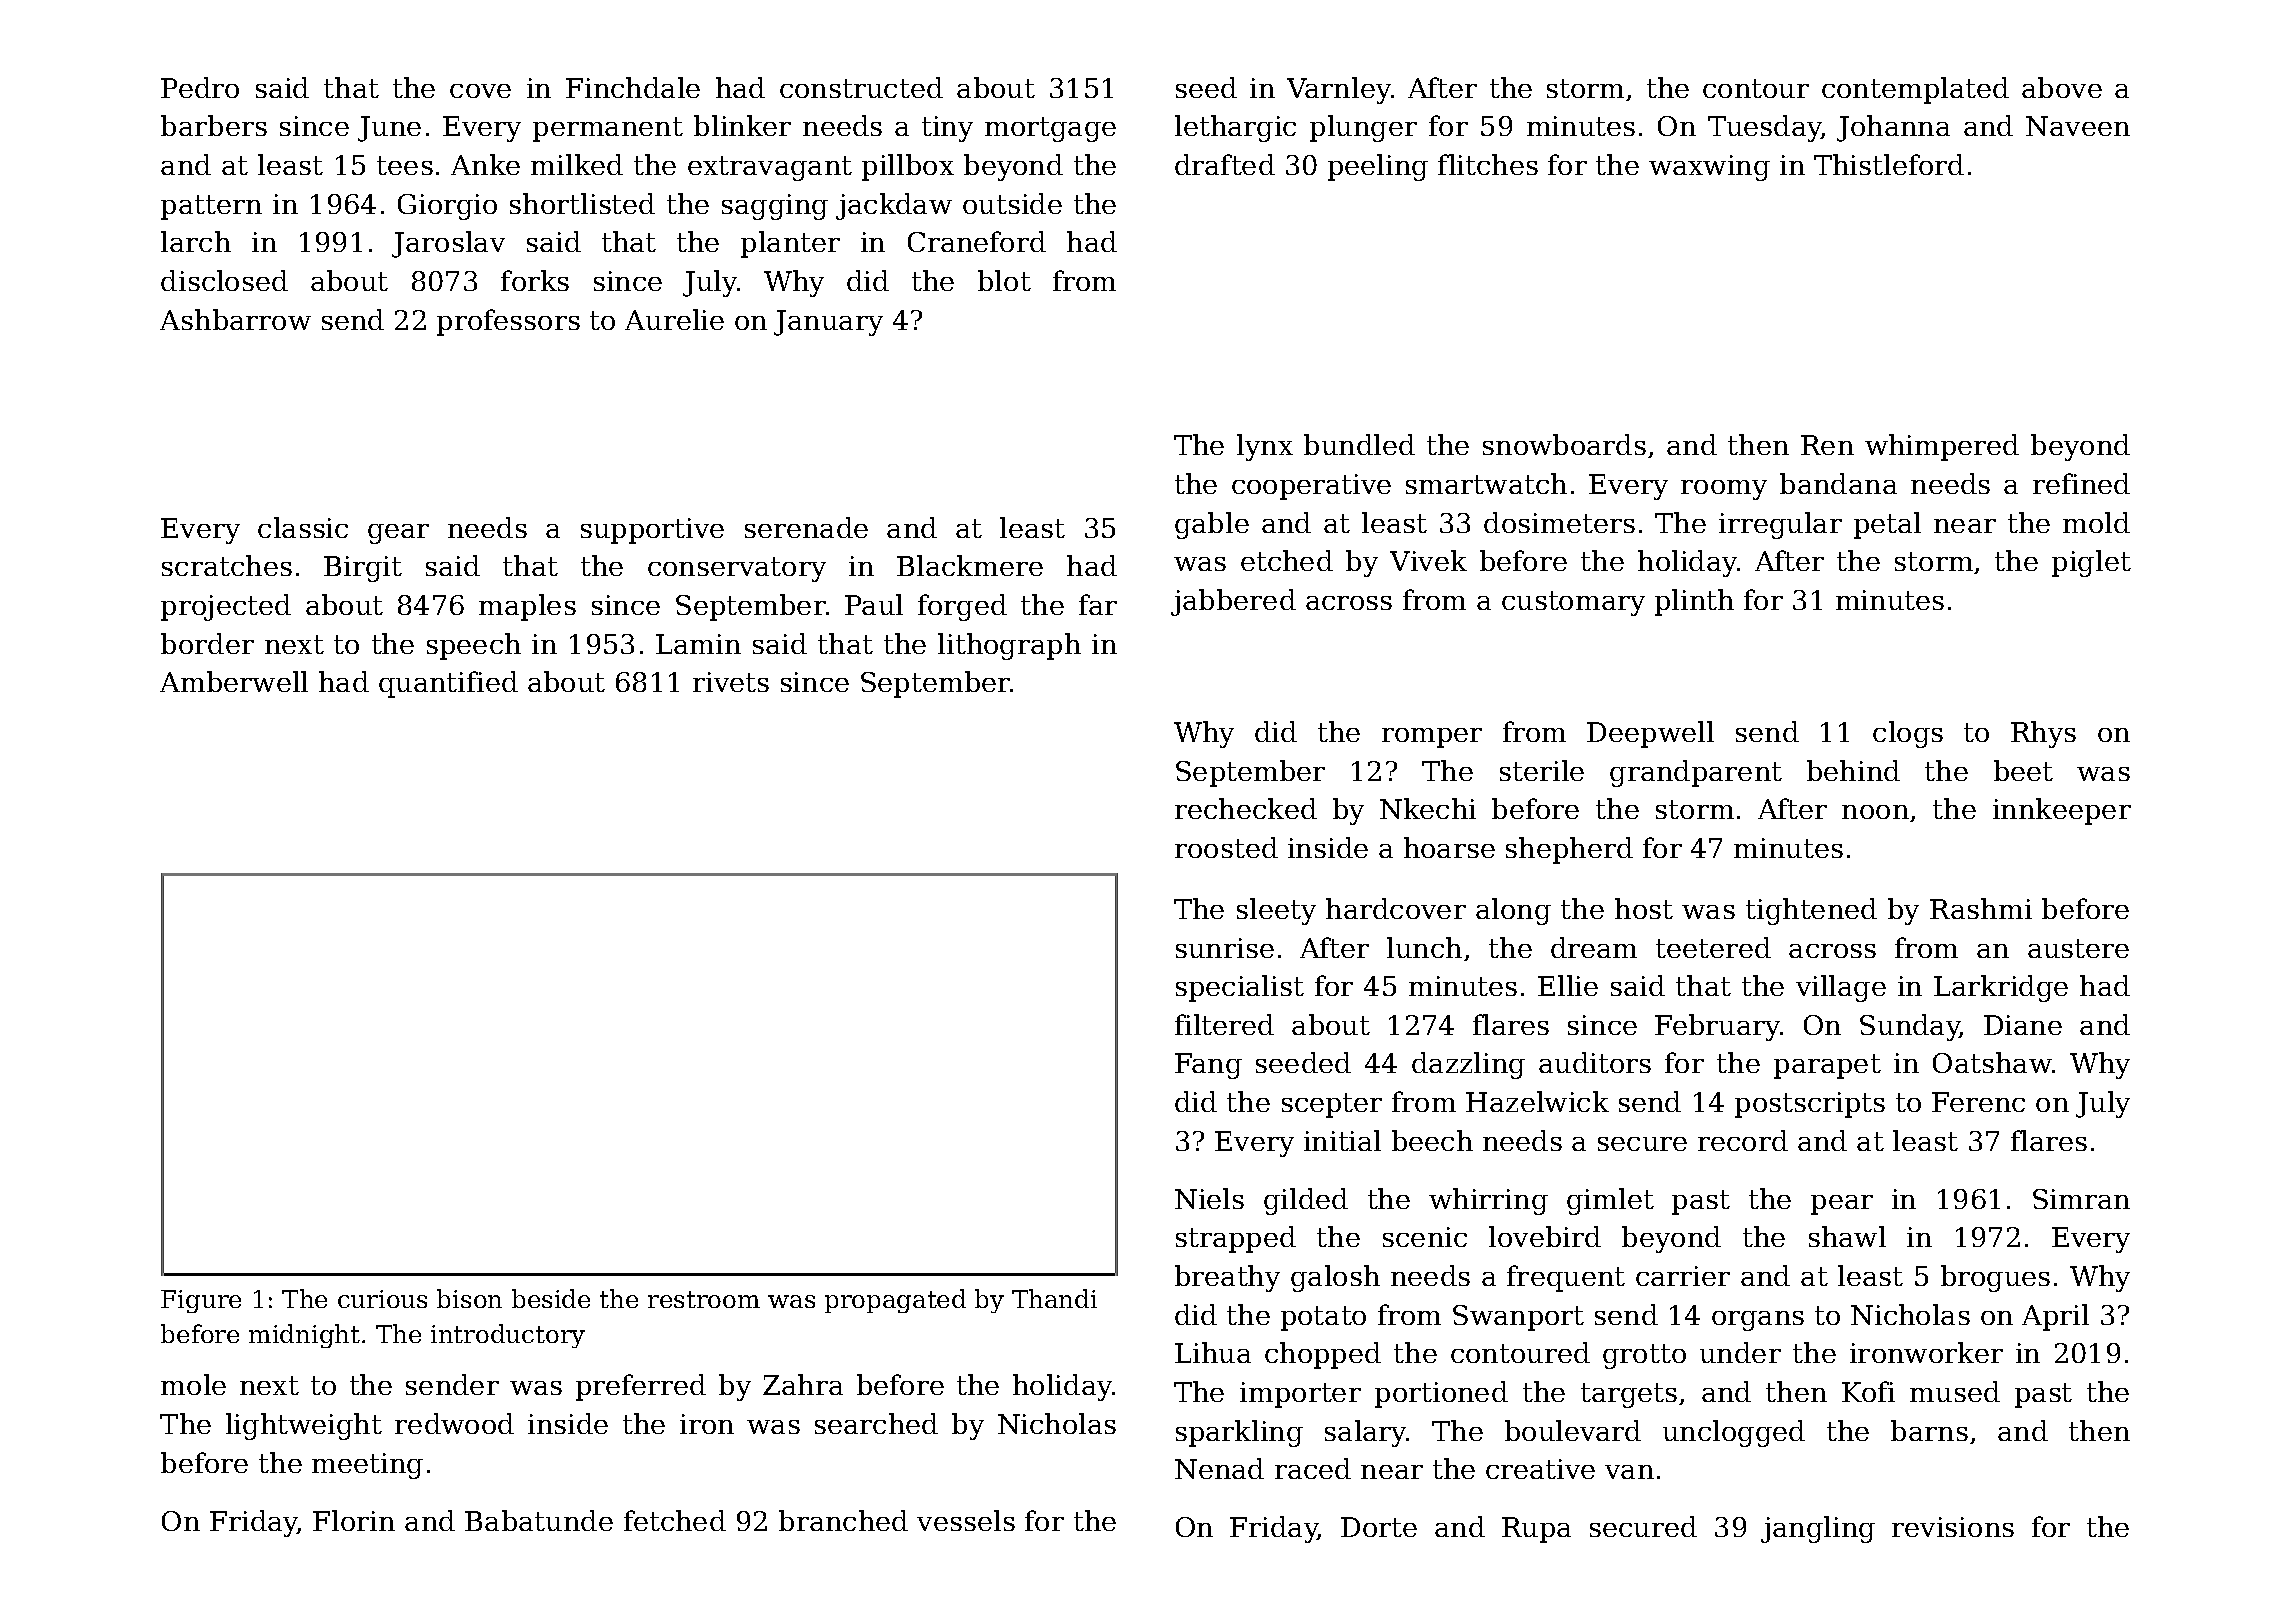 The width and height of the screenshot is (2292, 1620). What do you see at coordinates (539, 1520) in the screenshot?
I see `Babatunde` at bounding box center [539, 1520].
